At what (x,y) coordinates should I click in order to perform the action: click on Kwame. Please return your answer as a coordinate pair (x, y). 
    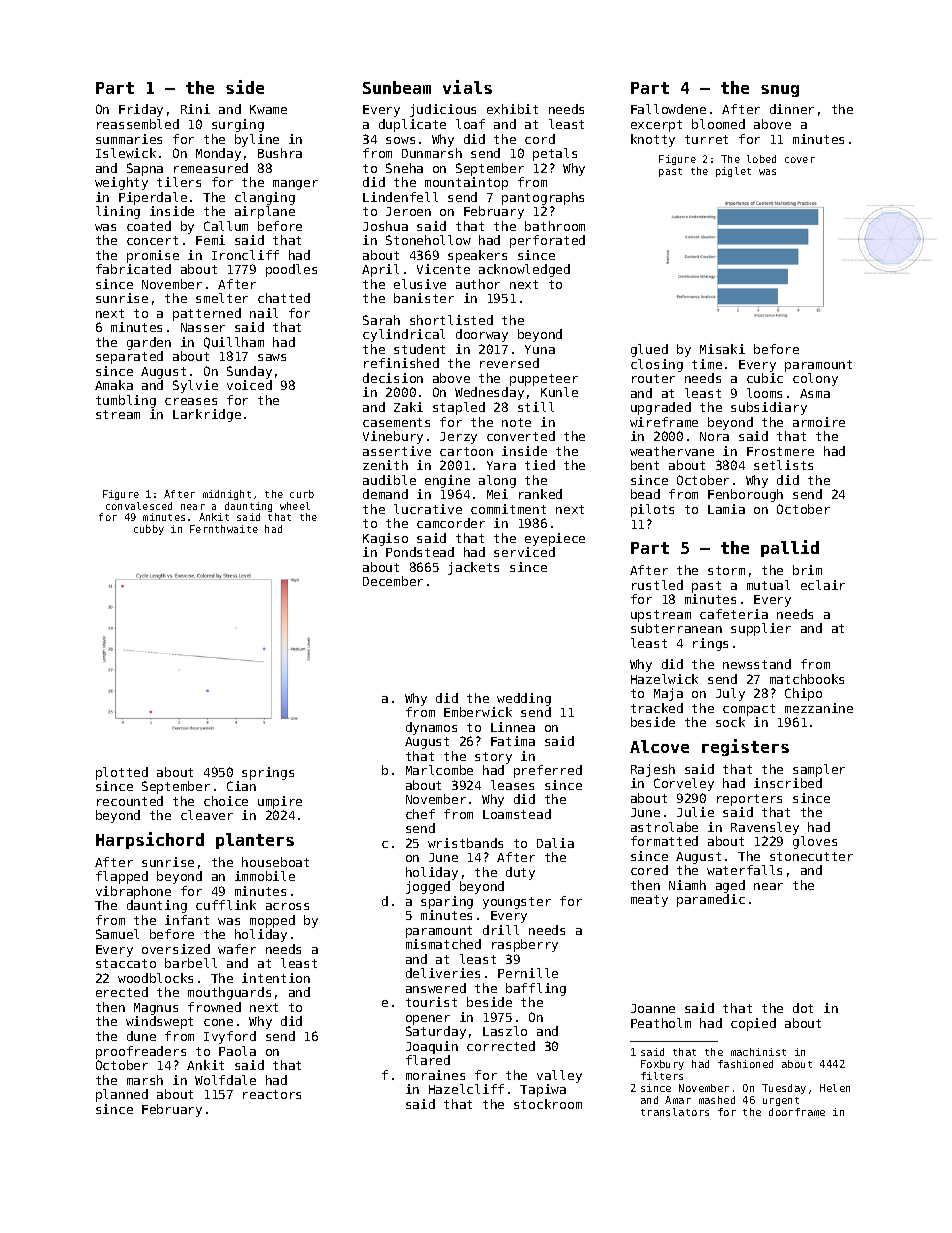
    Looking at the image, I should click on (268, 109).
